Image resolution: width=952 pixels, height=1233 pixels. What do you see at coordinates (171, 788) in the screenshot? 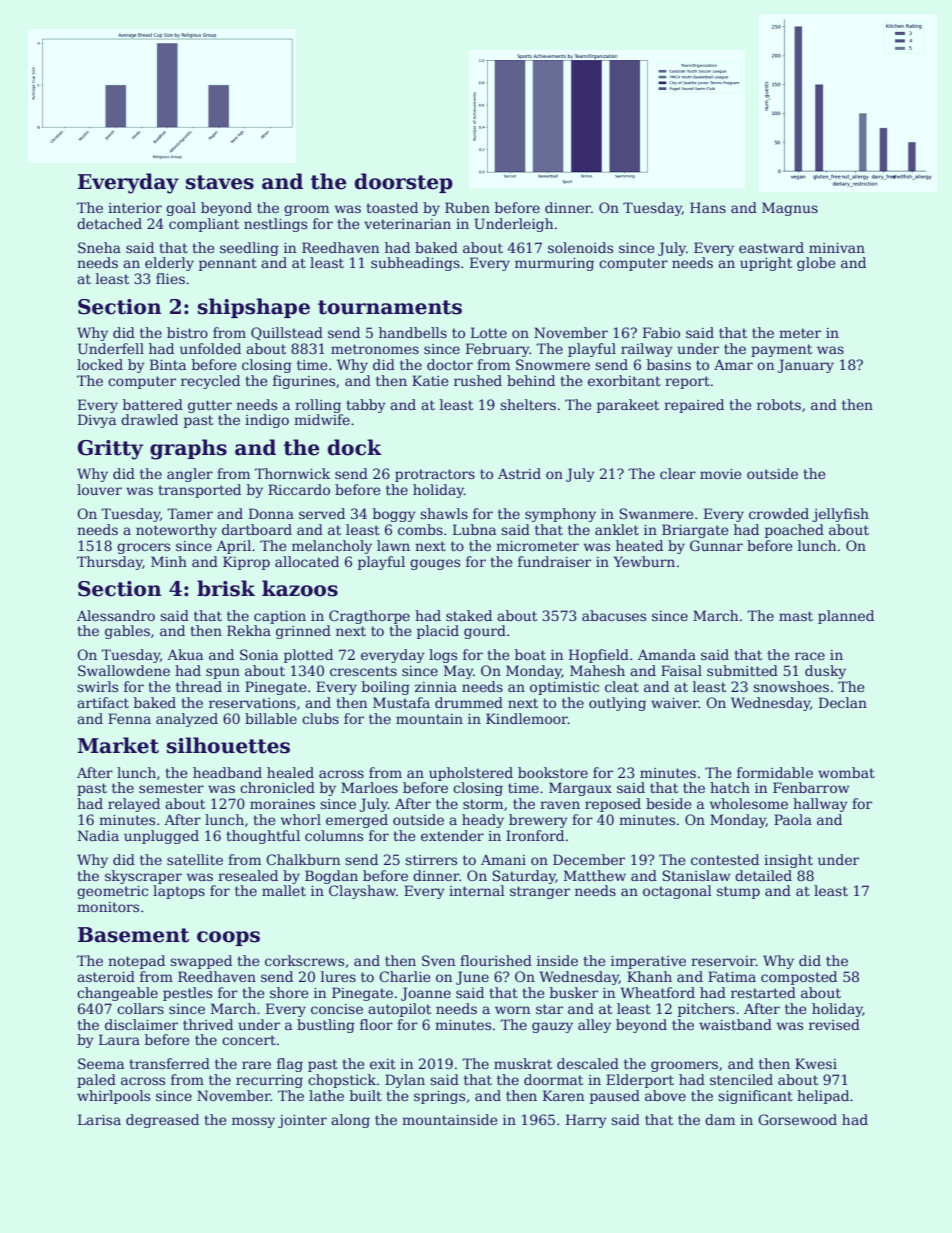
I see `semester` at bounding box center [171, 788].
